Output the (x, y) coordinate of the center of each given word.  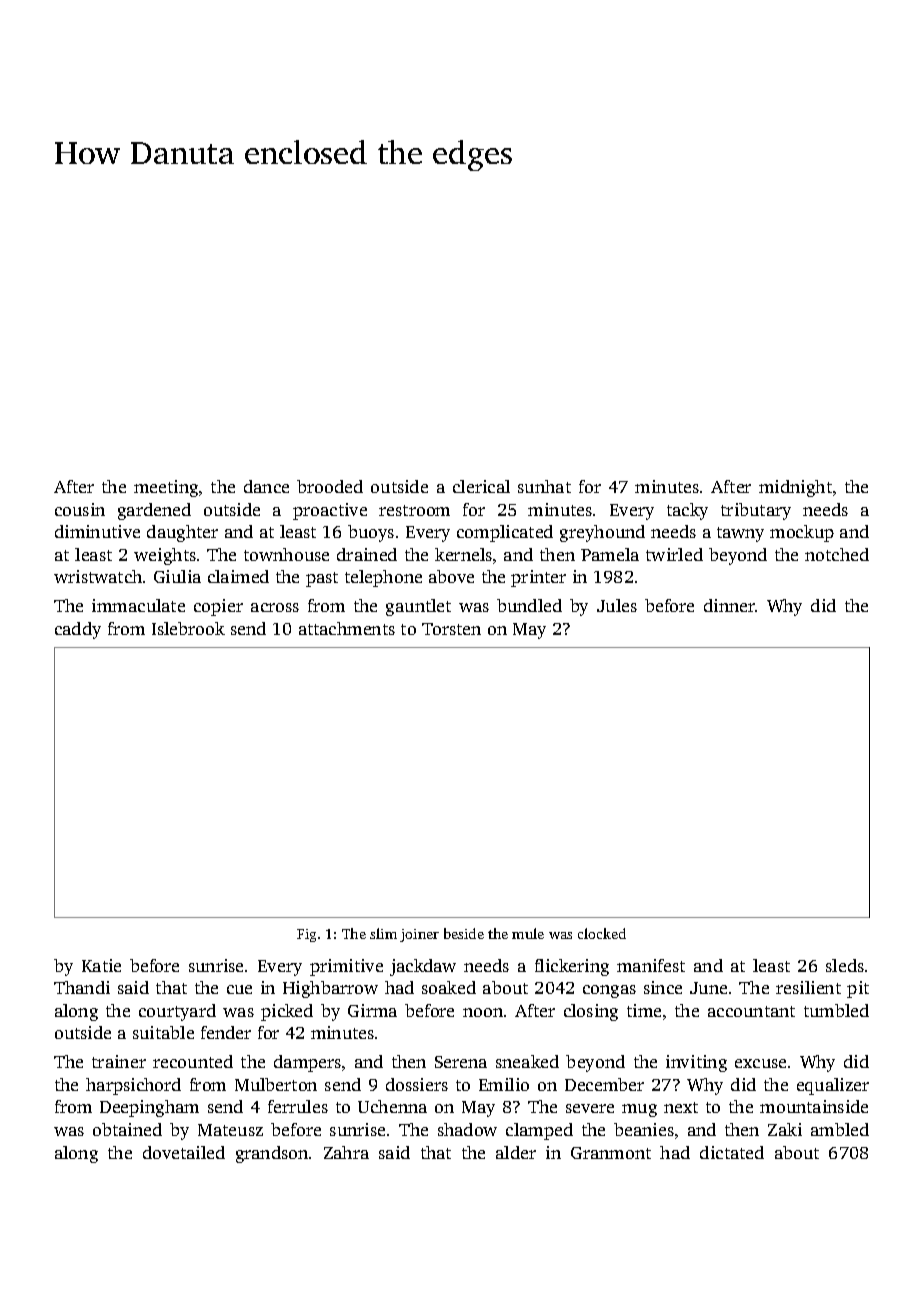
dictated (732, 1152)
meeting (166, 488)
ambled (840, 1129)
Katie (101, 965)
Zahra (346, 1152)
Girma (372, 1010)
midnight (795, 488)
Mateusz (230, 1130)
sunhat (544, 486)
